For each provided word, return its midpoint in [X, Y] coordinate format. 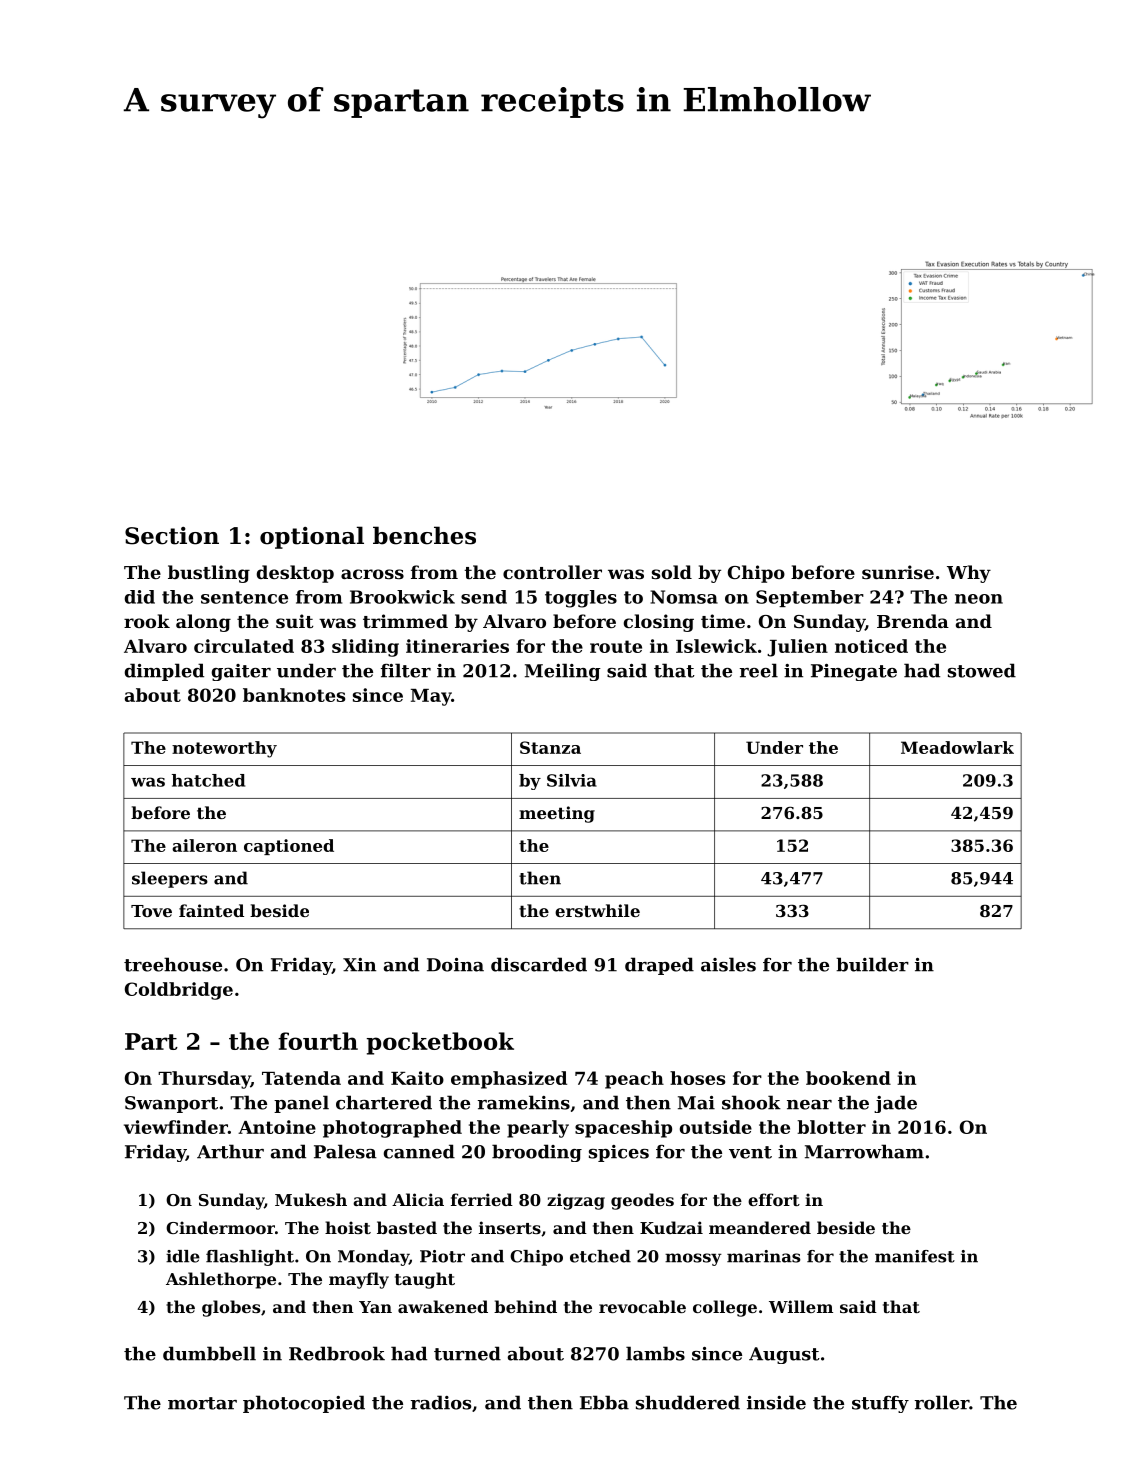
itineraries [457, 646]
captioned [289, 847]
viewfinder [176, 1127]
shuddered [688, 1402]
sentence [244, 597]
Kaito [417, 1078]
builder [872, 964]
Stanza [550, 747]
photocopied [304, 1404]
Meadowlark [957, 747]
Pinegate [854, 672]
